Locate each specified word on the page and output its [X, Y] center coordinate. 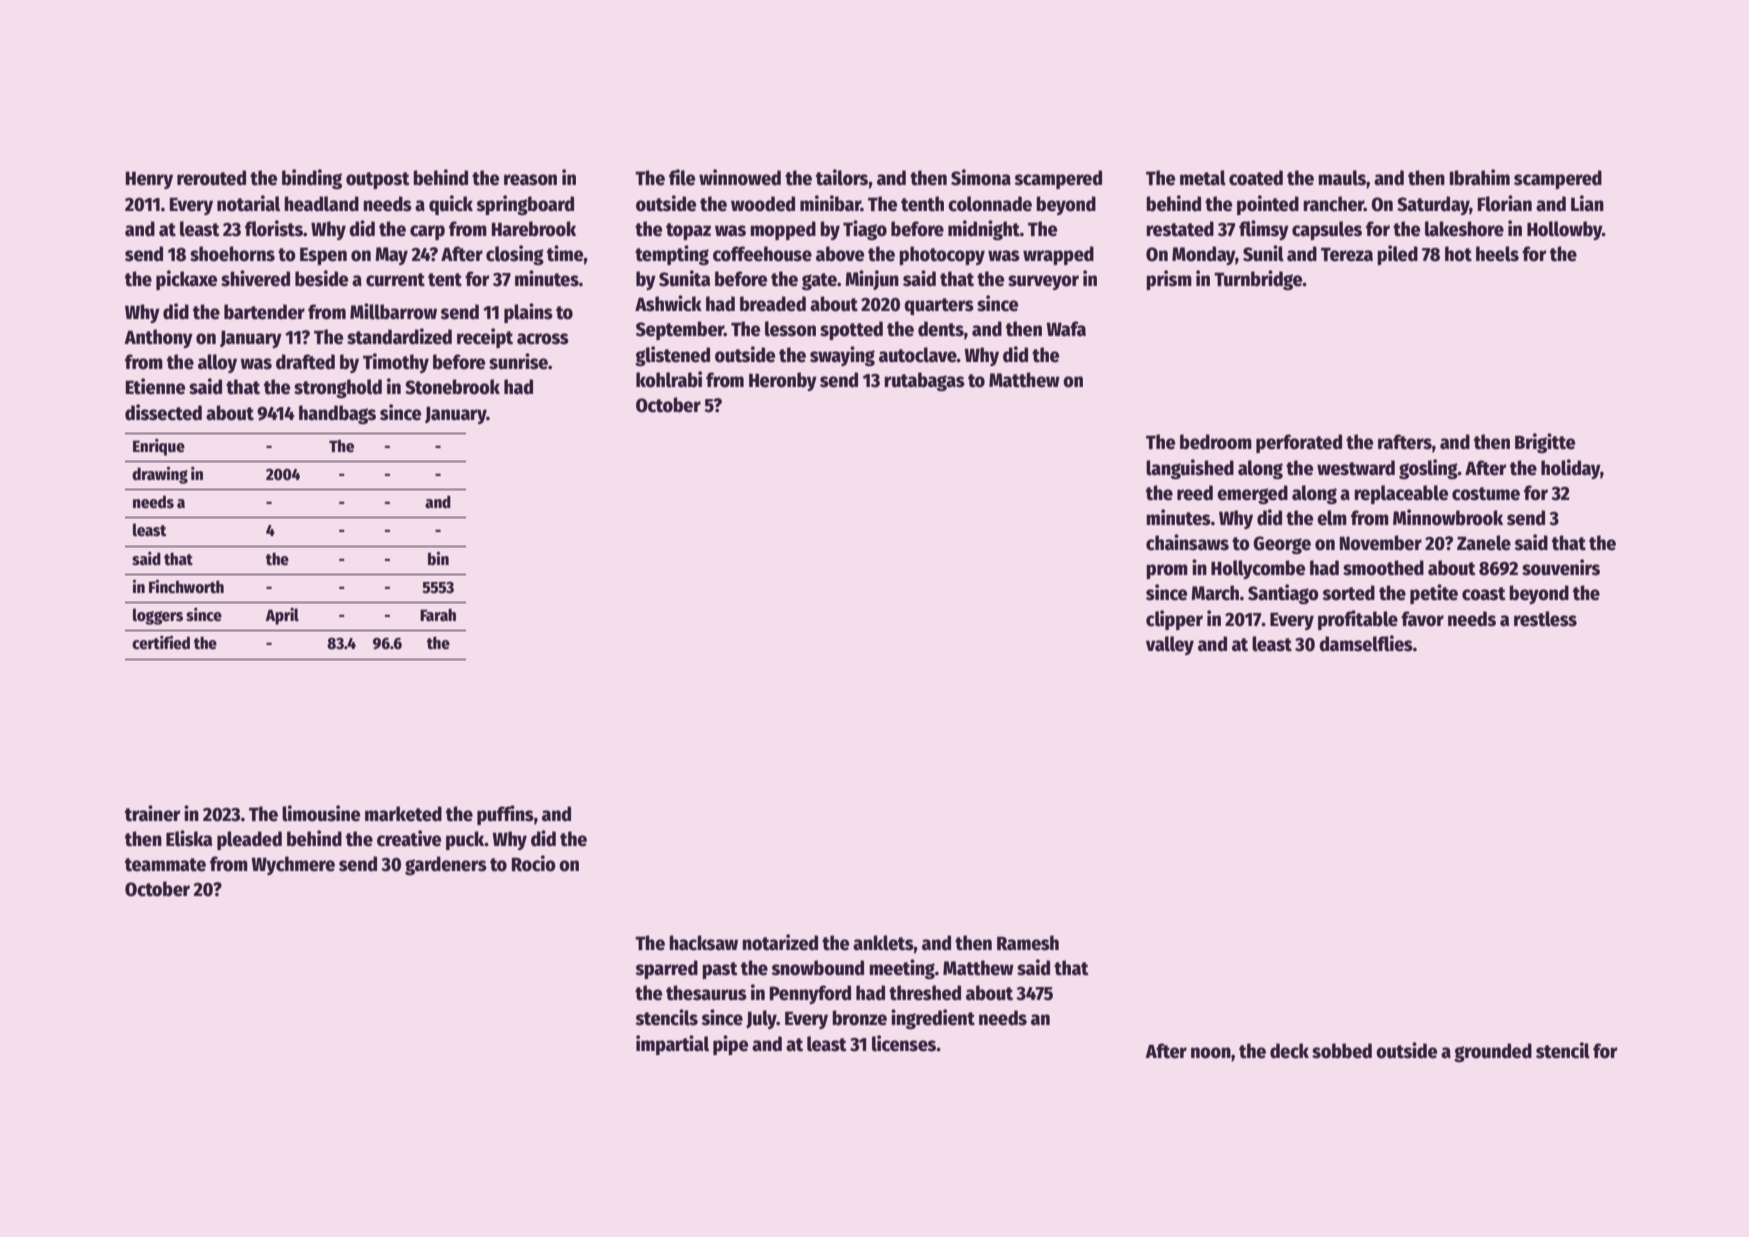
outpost [378, 180]
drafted [305, 362]
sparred [666, 969]
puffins [505, 815]
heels [1497, 254]
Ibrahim [1480, 177]
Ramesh [1028, 943]
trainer [152, 813]
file [682, 177]
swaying [842, 356]
